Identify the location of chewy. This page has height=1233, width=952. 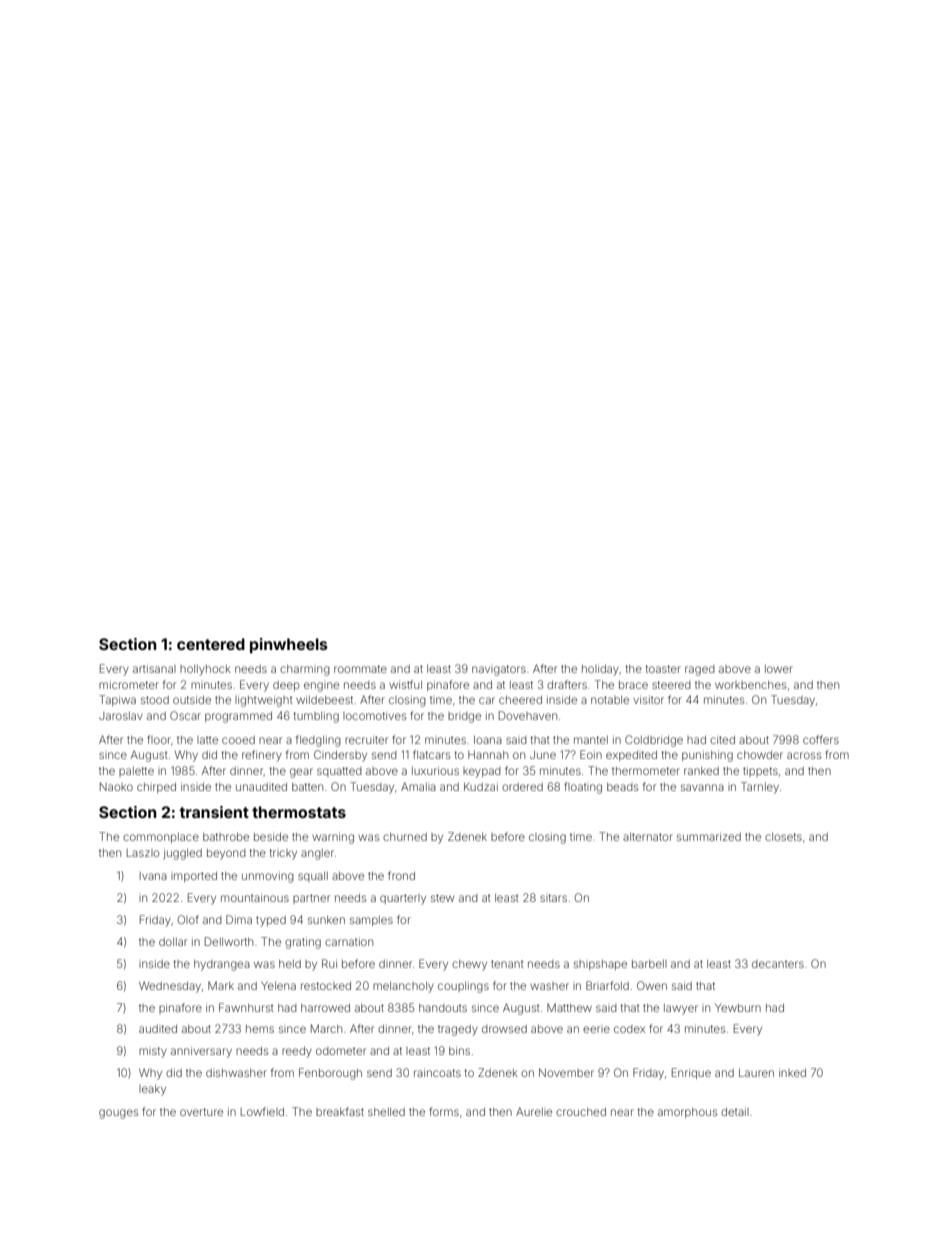
(469, 965).
